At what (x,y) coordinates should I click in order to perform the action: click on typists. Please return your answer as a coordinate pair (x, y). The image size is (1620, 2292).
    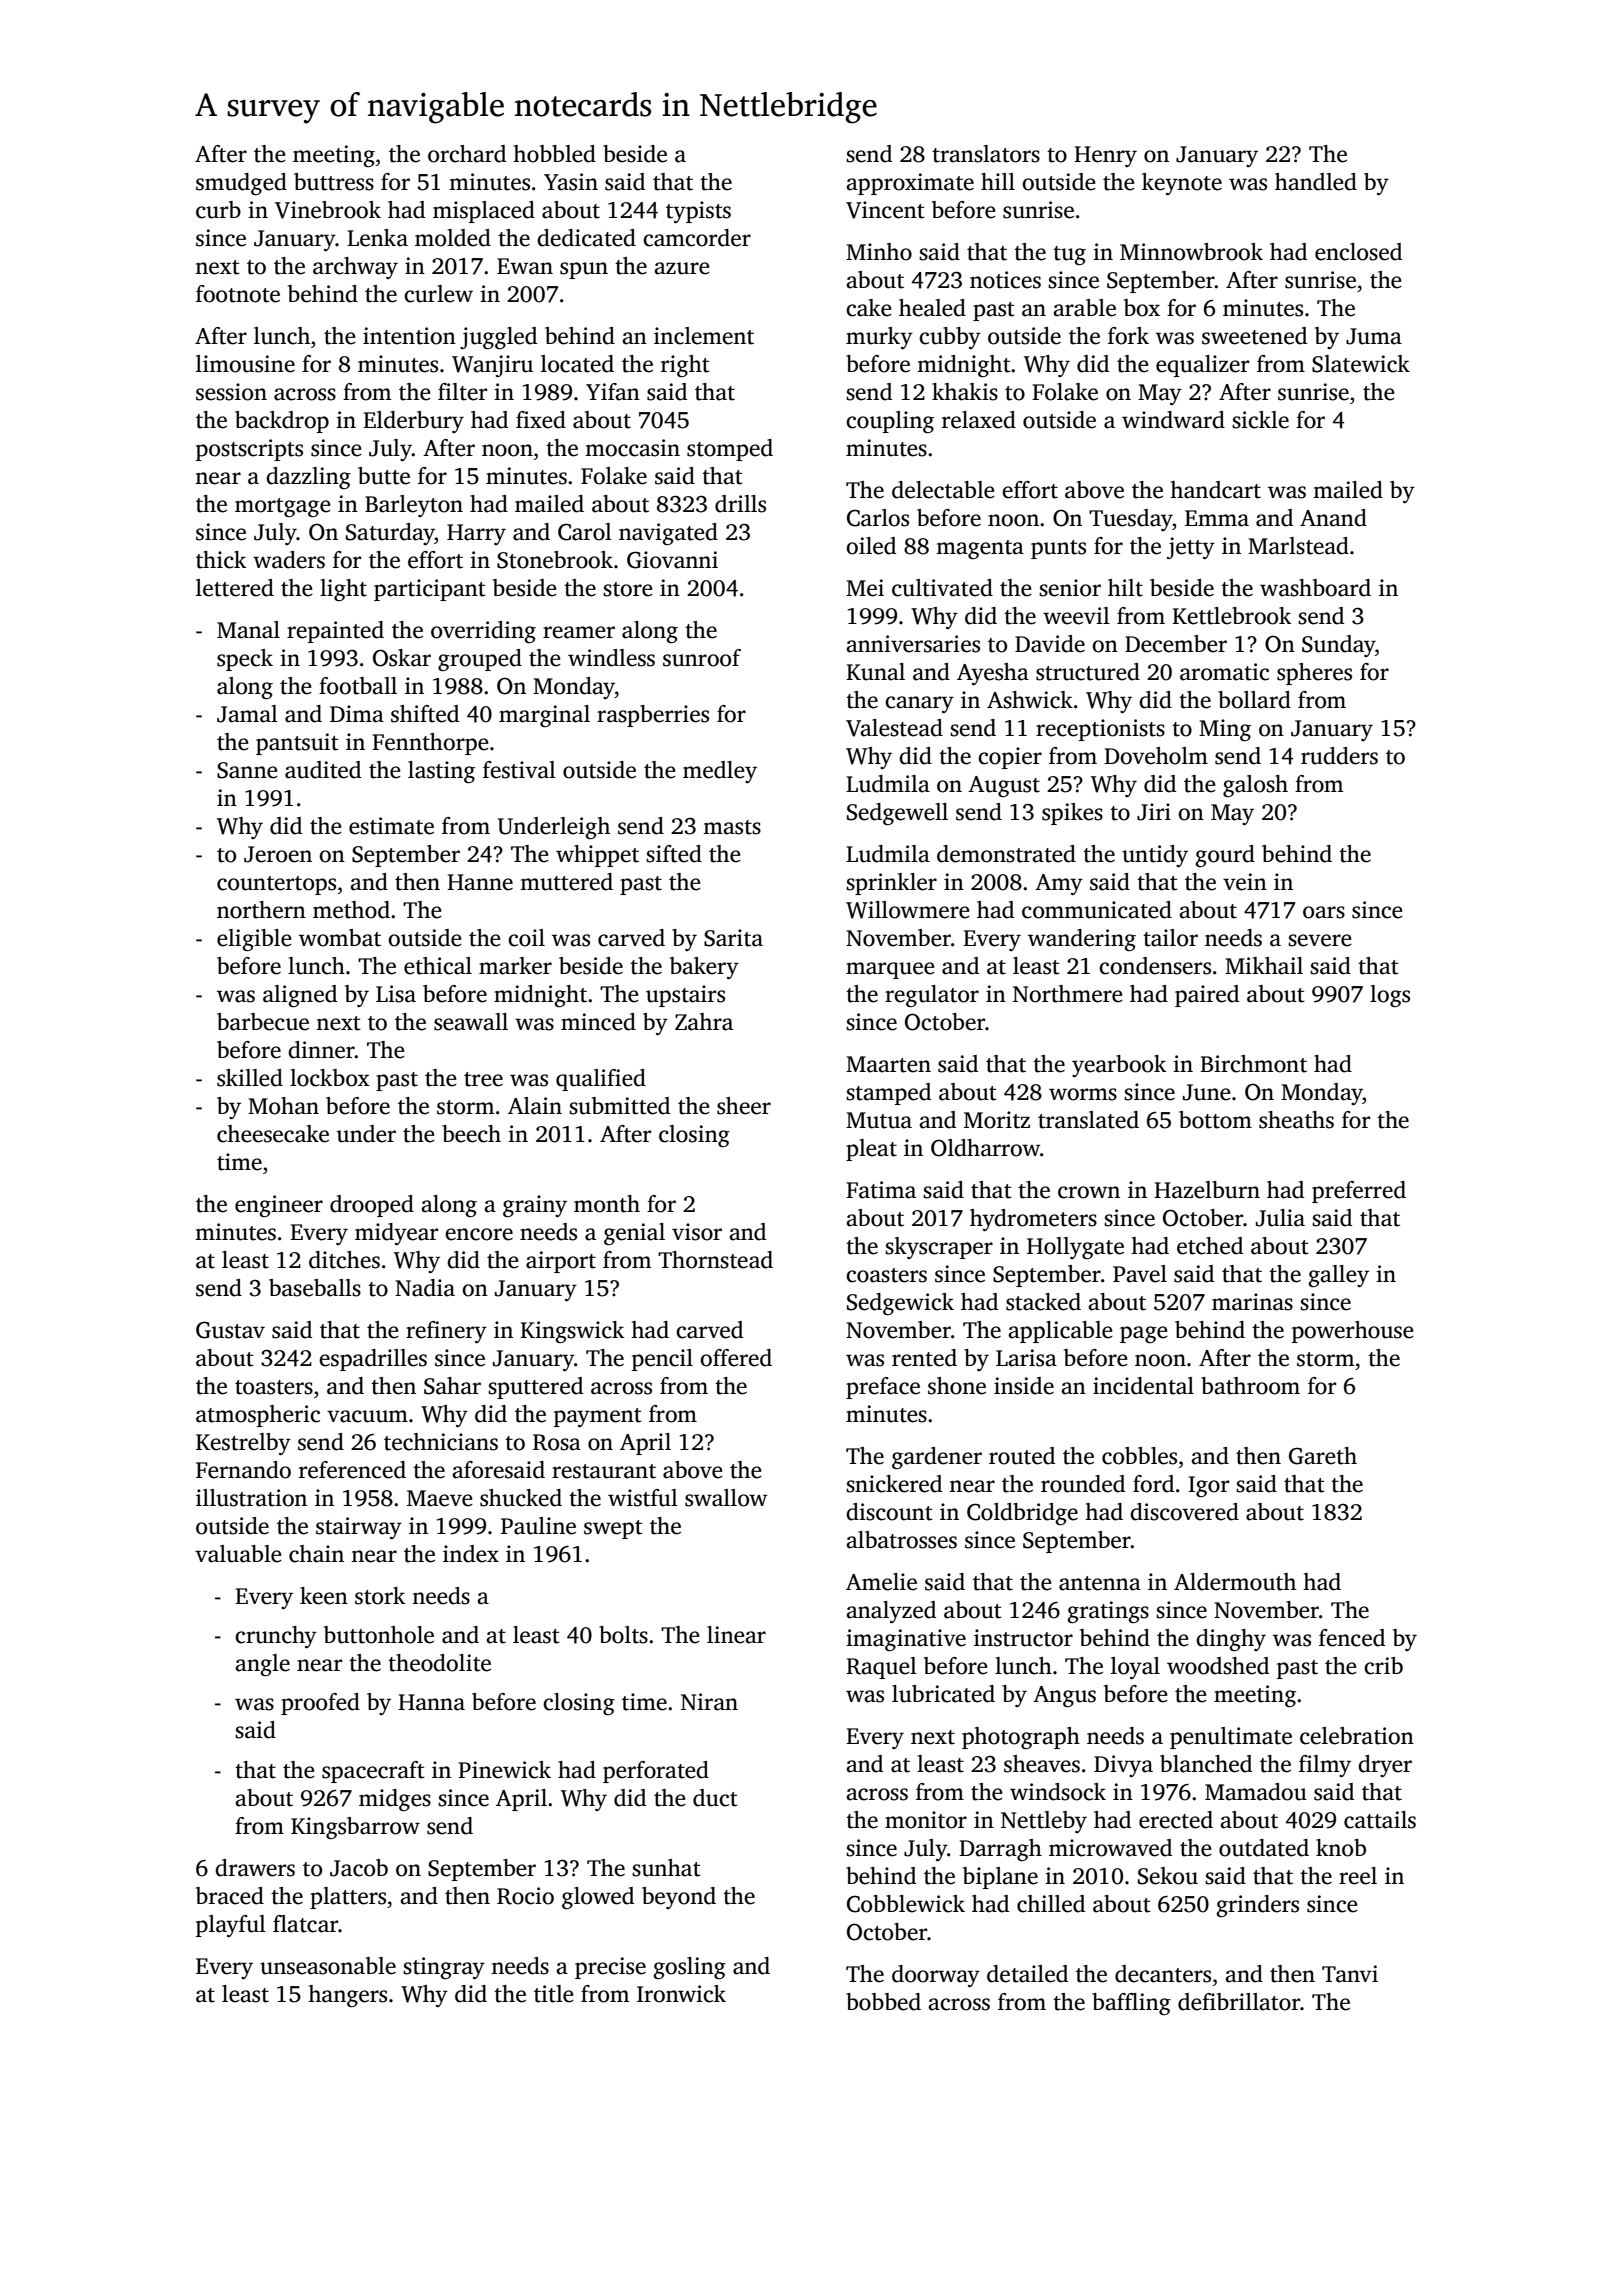
    Looking at the image, I should click on (698, 212).
